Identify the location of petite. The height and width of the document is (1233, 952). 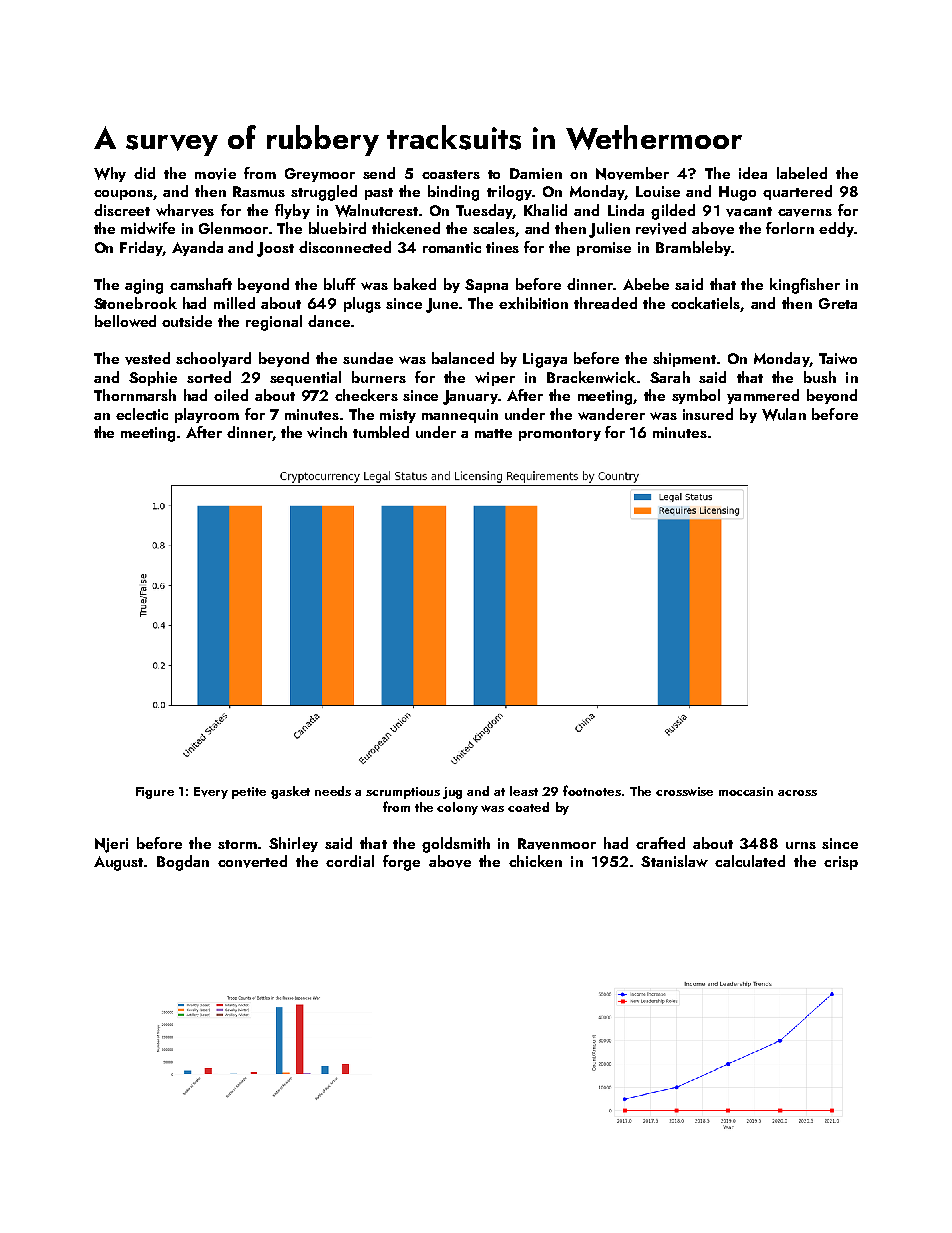
(249, 793).
